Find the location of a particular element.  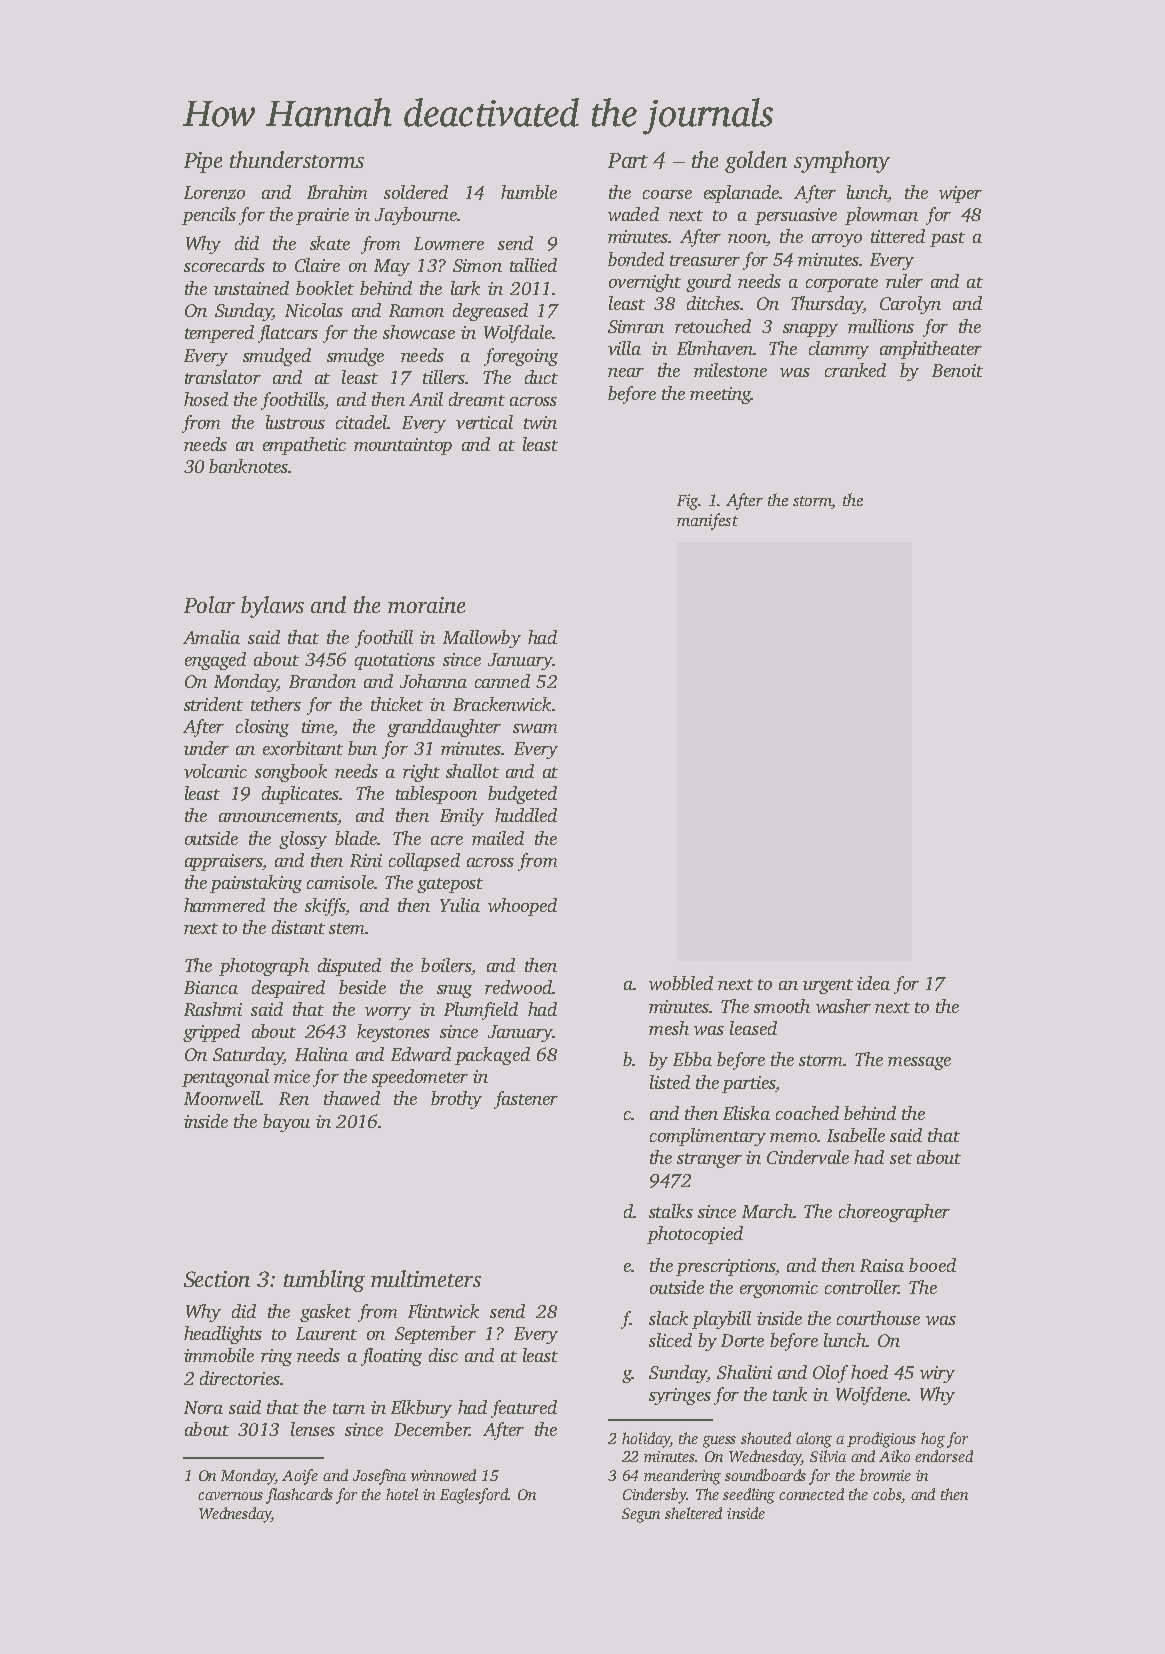

Rini is located at coordinates (366, 860).
